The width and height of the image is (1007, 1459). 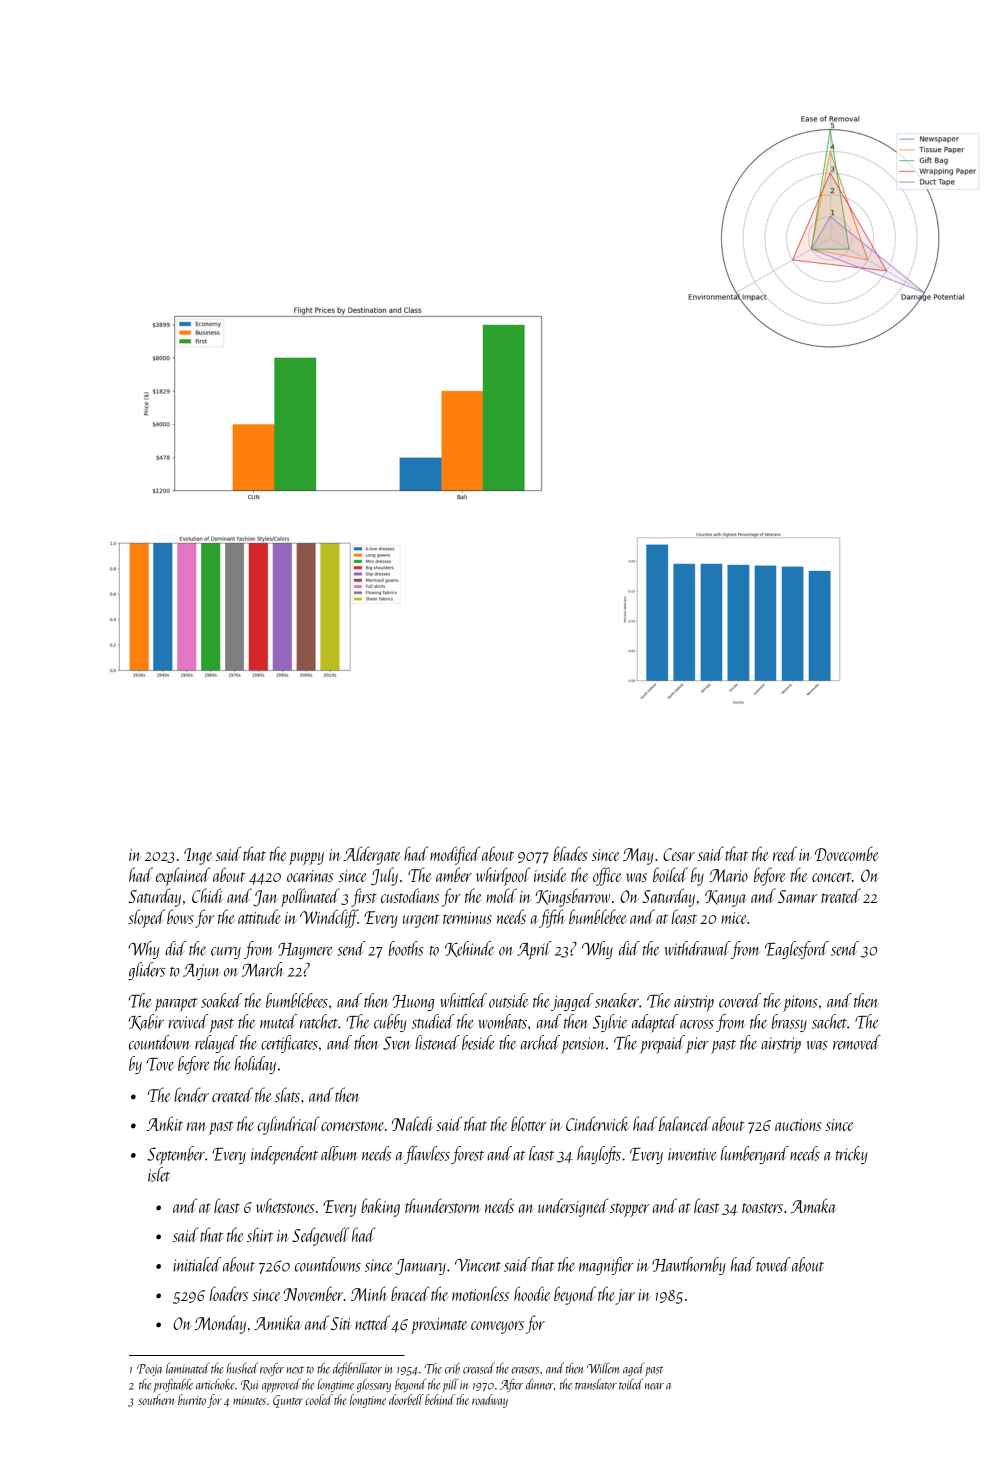 What do you see at coordinates (728, 875) in the image?
I see `Mario` at bounding box center [728, 875].
